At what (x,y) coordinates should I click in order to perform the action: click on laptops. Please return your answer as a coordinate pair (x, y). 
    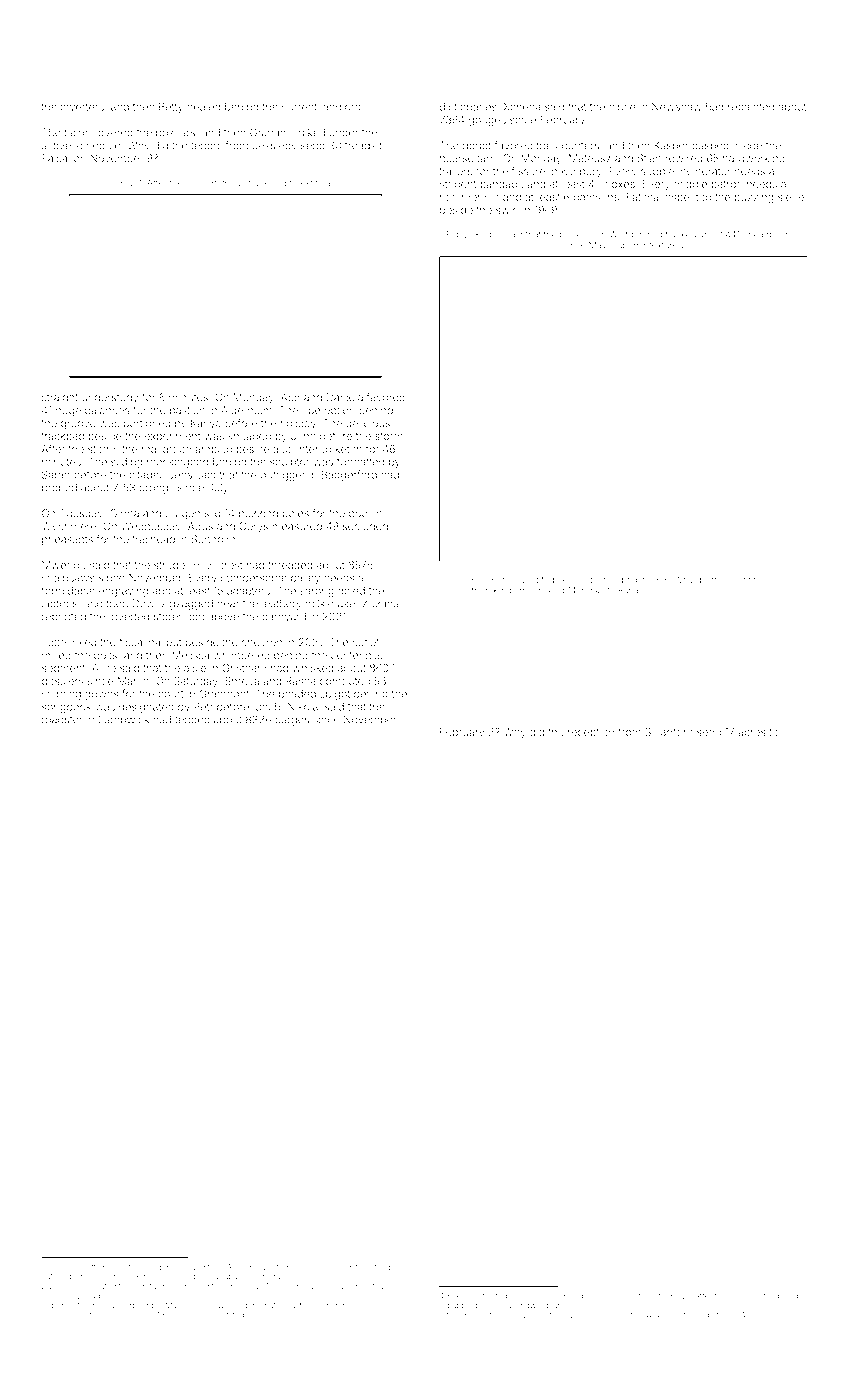
    Looking at the image, I should click on (60, 604).
